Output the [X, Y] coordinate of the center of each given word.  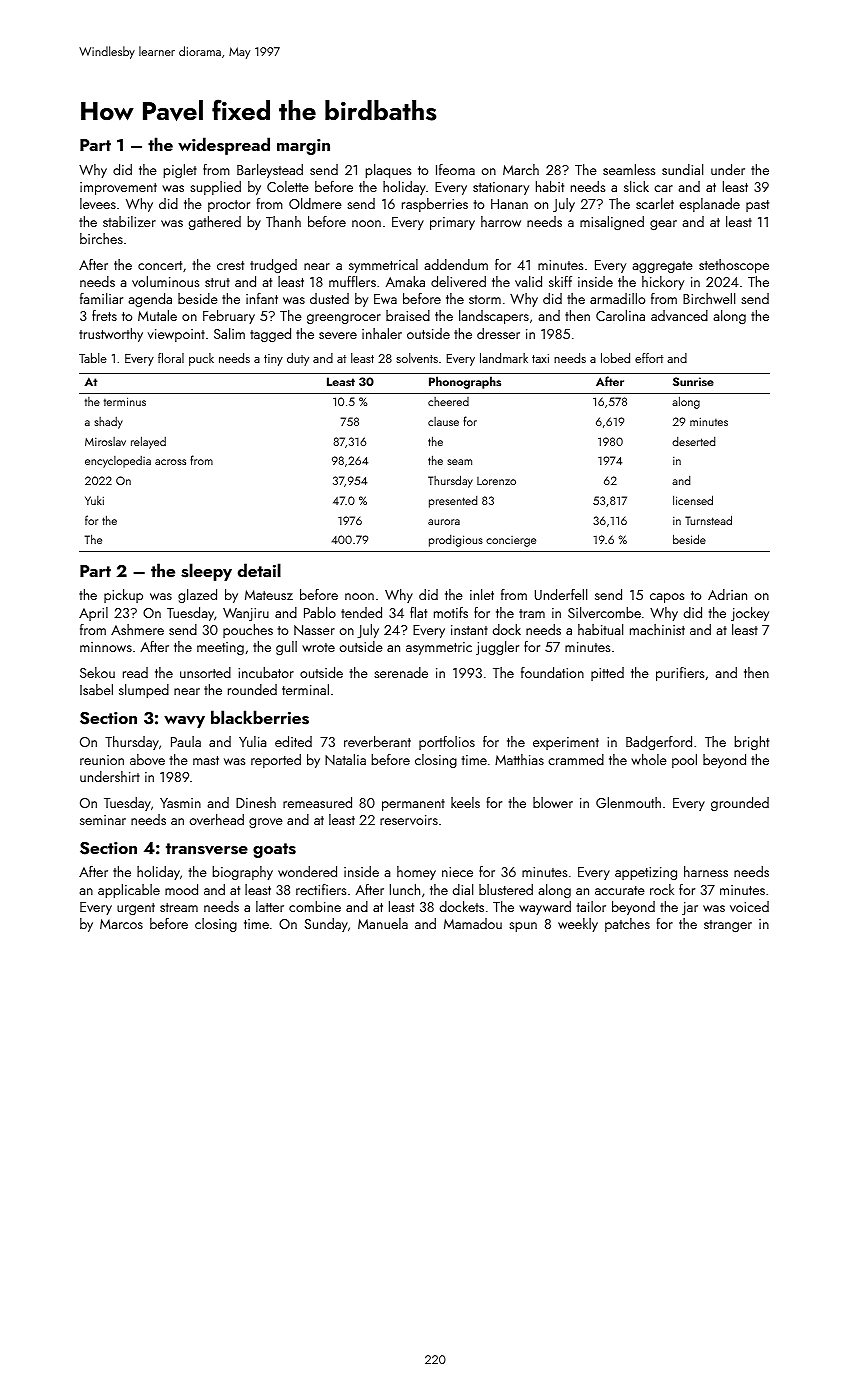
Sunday [326, 925]
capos [667, 598]
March [521, 169]
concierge [511, 541]
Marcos [121, 924]
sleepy [206, 572]
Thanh [283, 221]
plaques [388, 171]
